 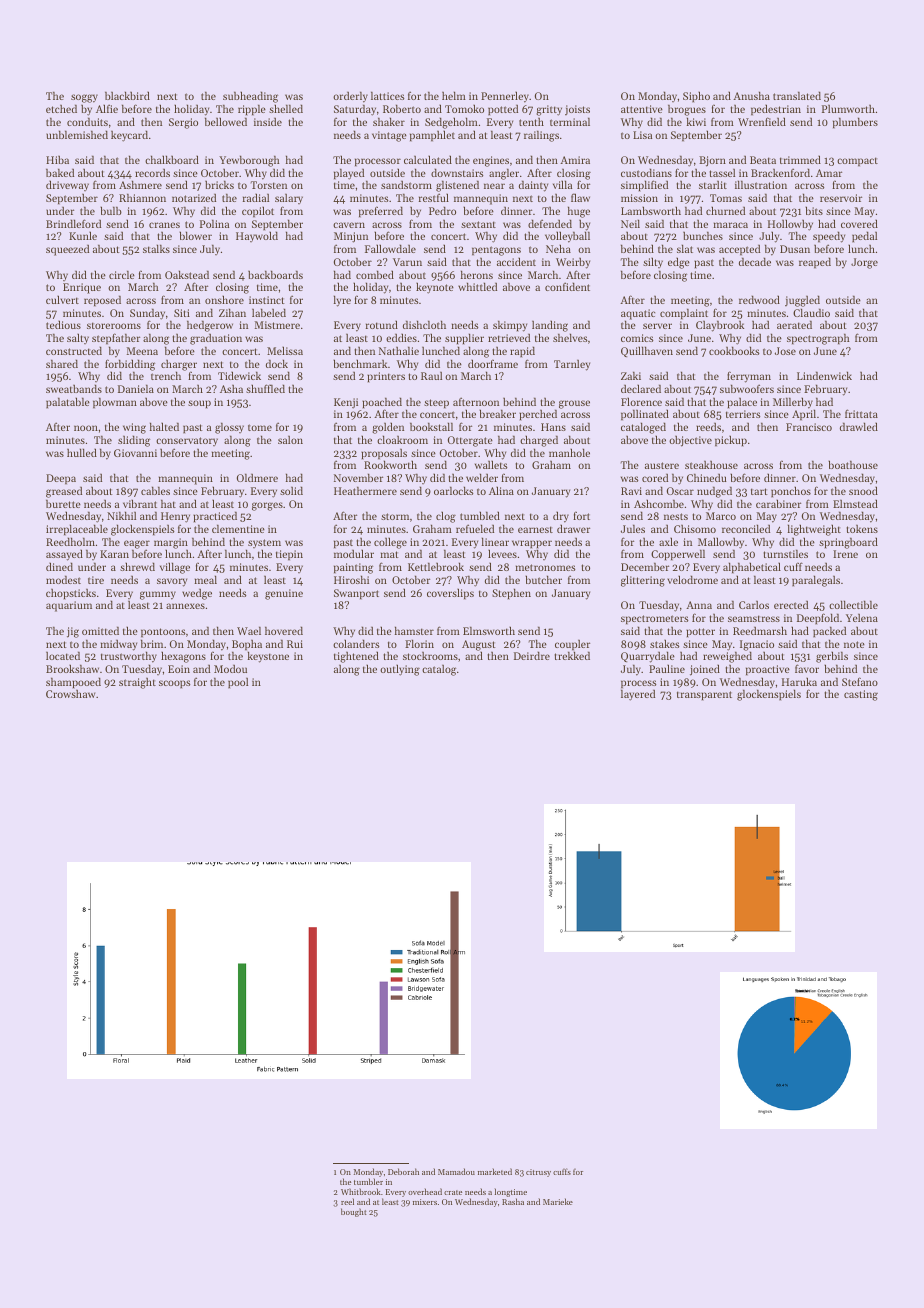 I want to click on skimpy, so click(x=510, y=326).
